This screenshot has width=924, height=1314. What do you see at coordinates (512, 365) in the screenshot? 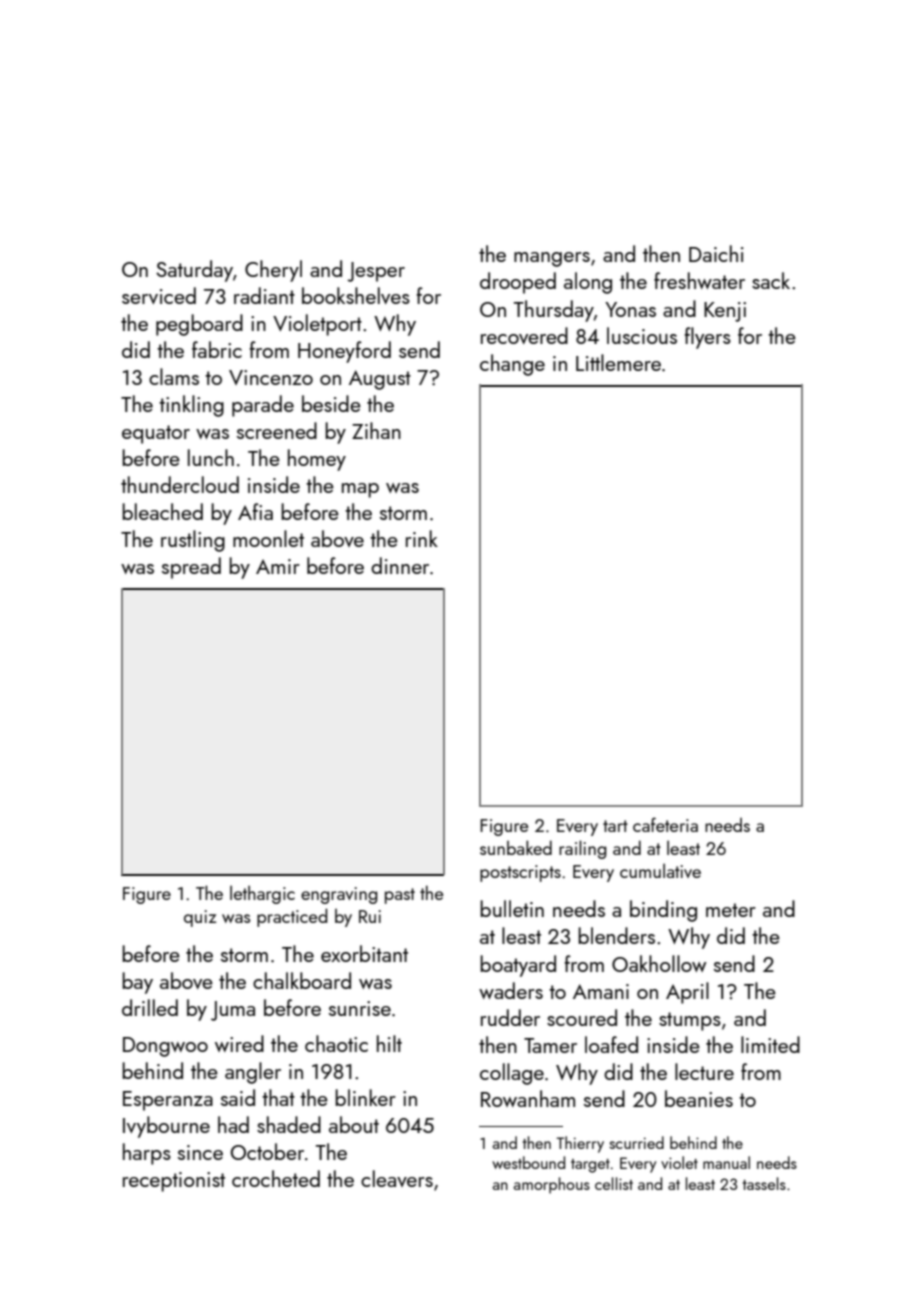
I see `change` at bounding box center [512, 365].
